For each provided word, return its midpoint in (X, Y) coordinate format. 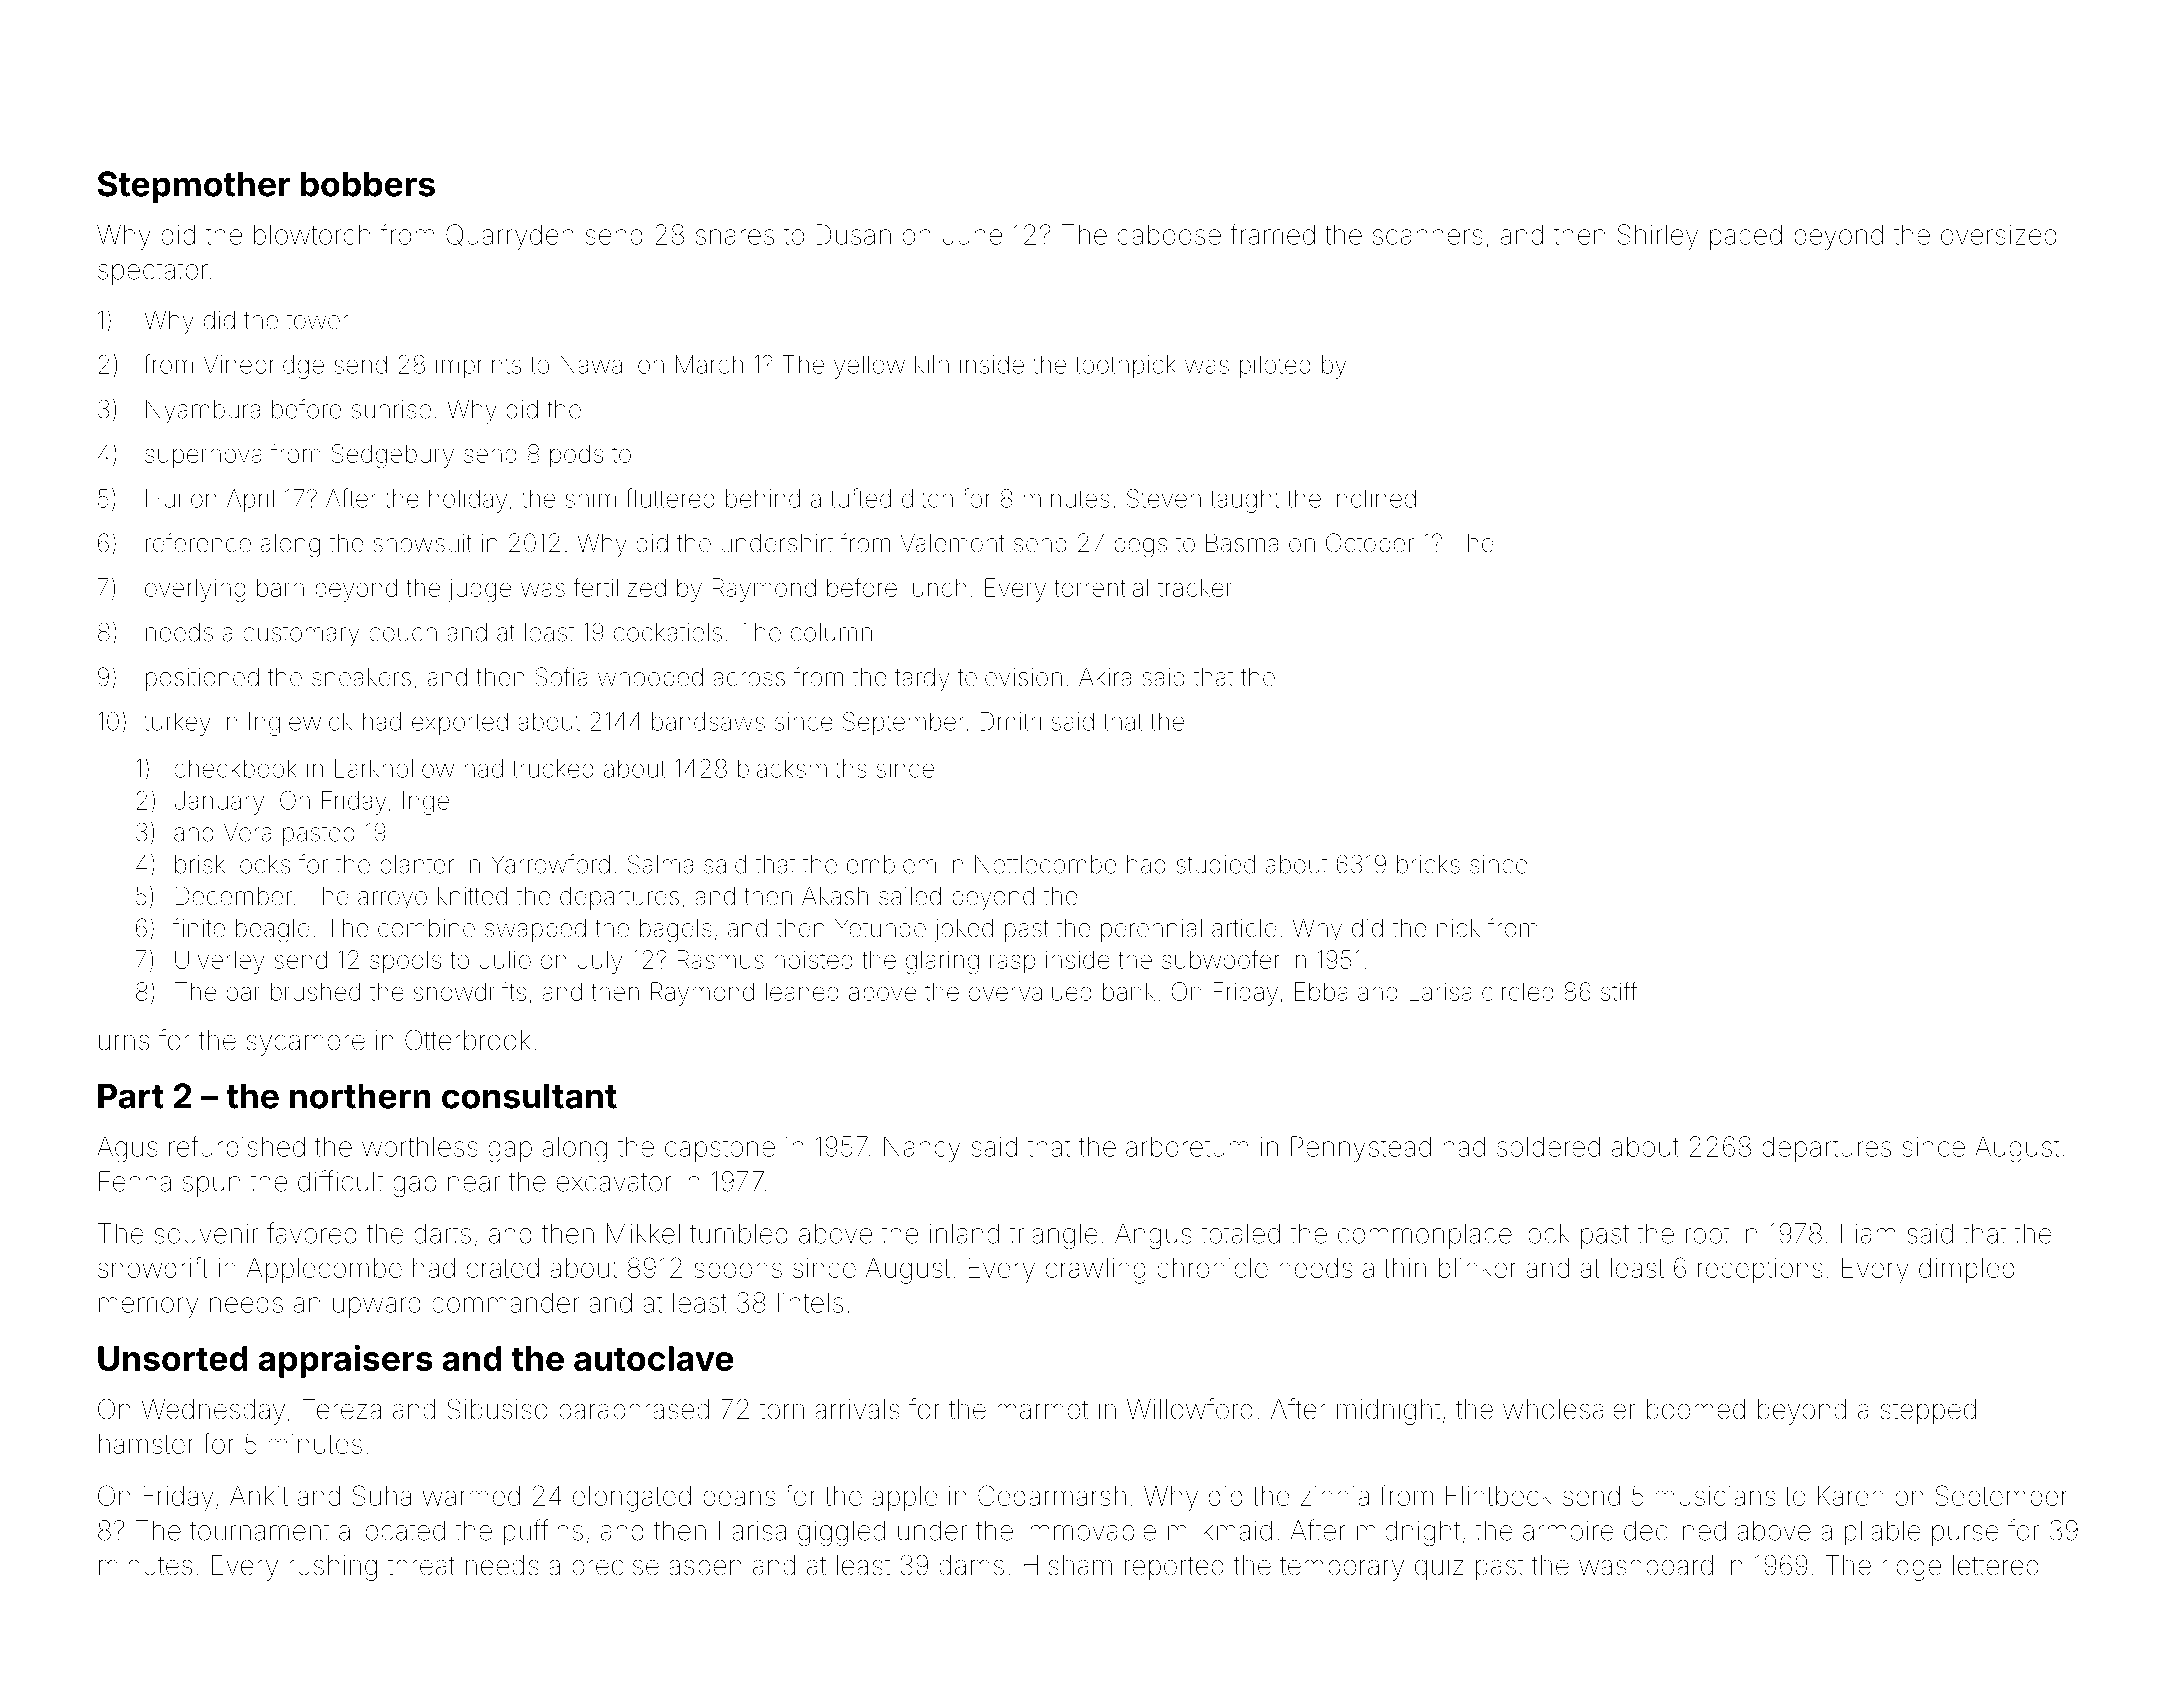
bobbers (368, 184)
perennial (1151, 930)
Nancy (922, 1149)
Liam (1868, 1233)
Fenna (135, 1181)
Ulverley (220, 962)
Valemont (952, 543)
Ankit (259, 1496)
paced (1746, 237)
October (1370, 543)
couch (403, 632)
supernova (203, 458)
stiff (1619, 991)
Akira (1105, 677)
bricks (1428, 864)
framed (1272, 234)
